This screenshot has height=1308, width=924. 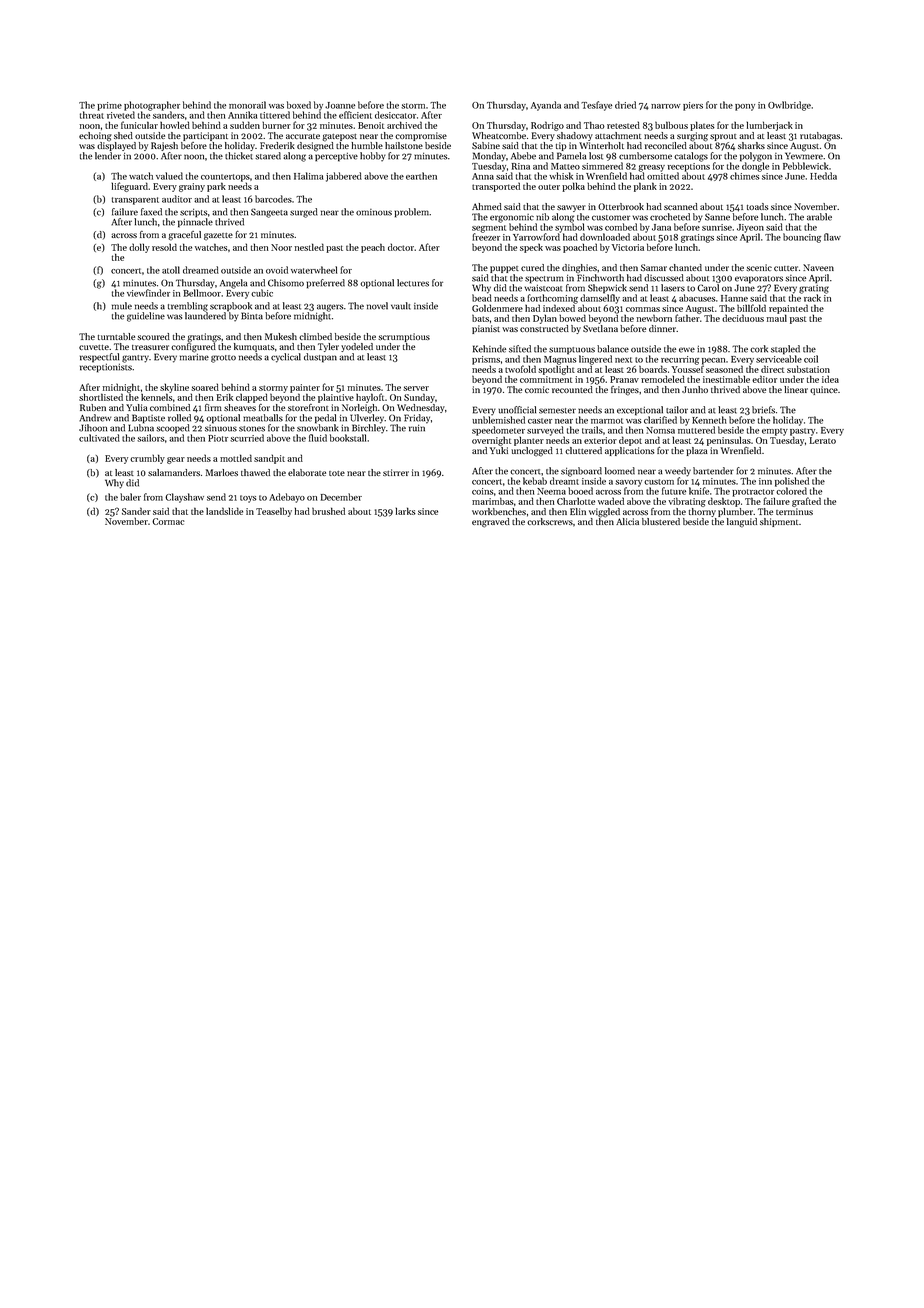 What do you see at coordinates (645, 156) in the screenshot?
I see `cumbersome` at bounding box center [645, 156].
